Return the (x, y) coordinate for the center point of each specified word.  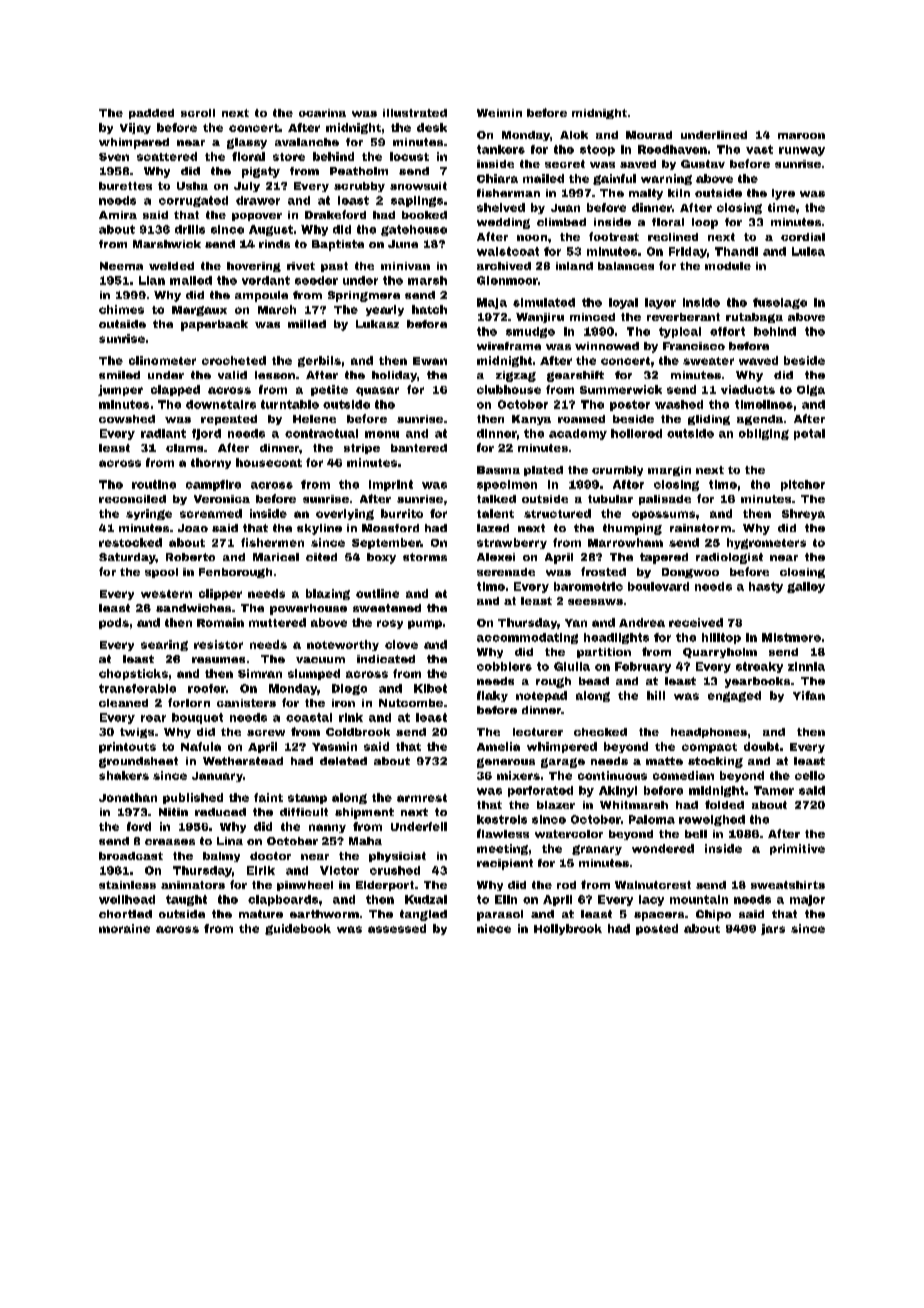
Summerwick (621, 389)
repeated (229, 420)
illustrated (415, 113)
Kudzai (426, 899)
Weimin (499, 113)
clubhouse (509, 389)
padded (151, 114)
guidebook (298, 929)
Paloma (652, 819)
